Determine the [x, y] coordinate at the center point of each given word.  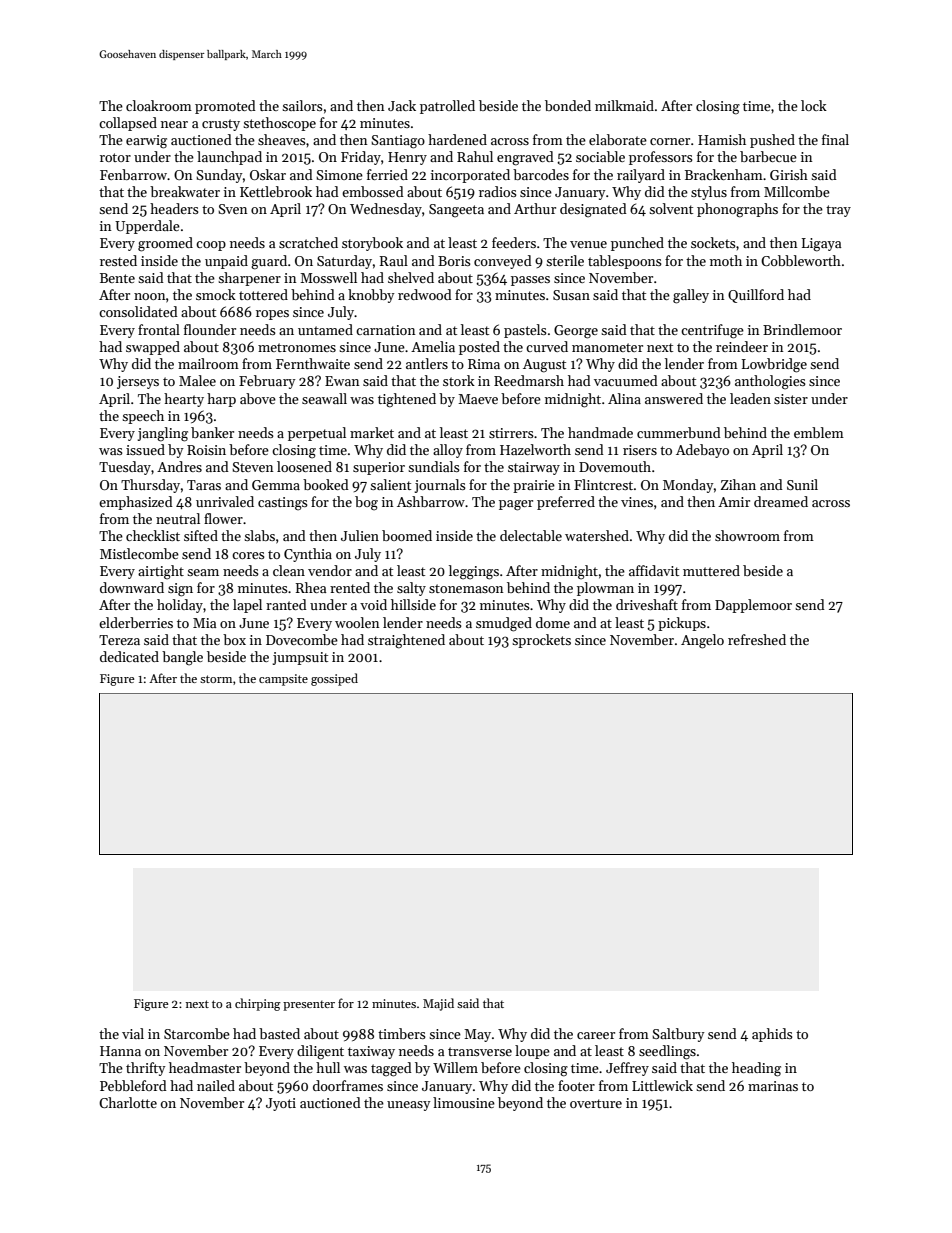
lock [814, 105]
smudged [504, 624]
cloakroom [159, 105]
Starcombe [197, 1033]
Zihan [738, 484]
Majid [438, 1004]
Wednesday [386, 210]
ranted [286, 604]
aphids [772, 1035]
